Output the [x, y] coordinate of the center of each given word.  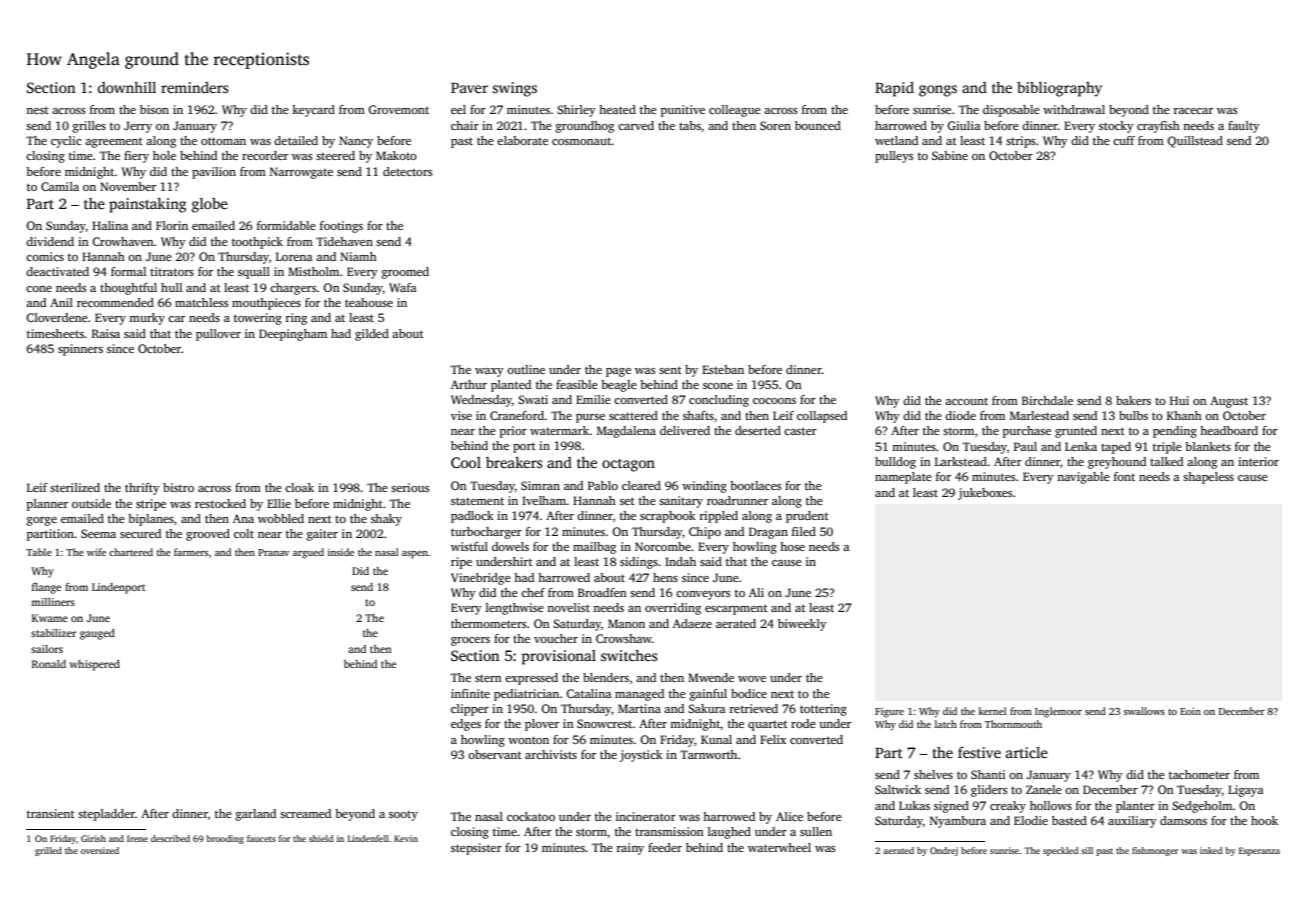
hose [792, 546]
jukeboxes [985, 494]
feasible [577, 384]
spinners [80, 350]
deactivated [57, 271]
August [1229, 402]
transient [51, 813]
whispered [95, 665]
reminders [194, 87]
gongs [938, 91]
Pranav [273, 552]
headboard [1229, 430]
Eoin [1190, 711]
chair [465, 125]
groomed [405, 273]
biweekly [802, 625]
